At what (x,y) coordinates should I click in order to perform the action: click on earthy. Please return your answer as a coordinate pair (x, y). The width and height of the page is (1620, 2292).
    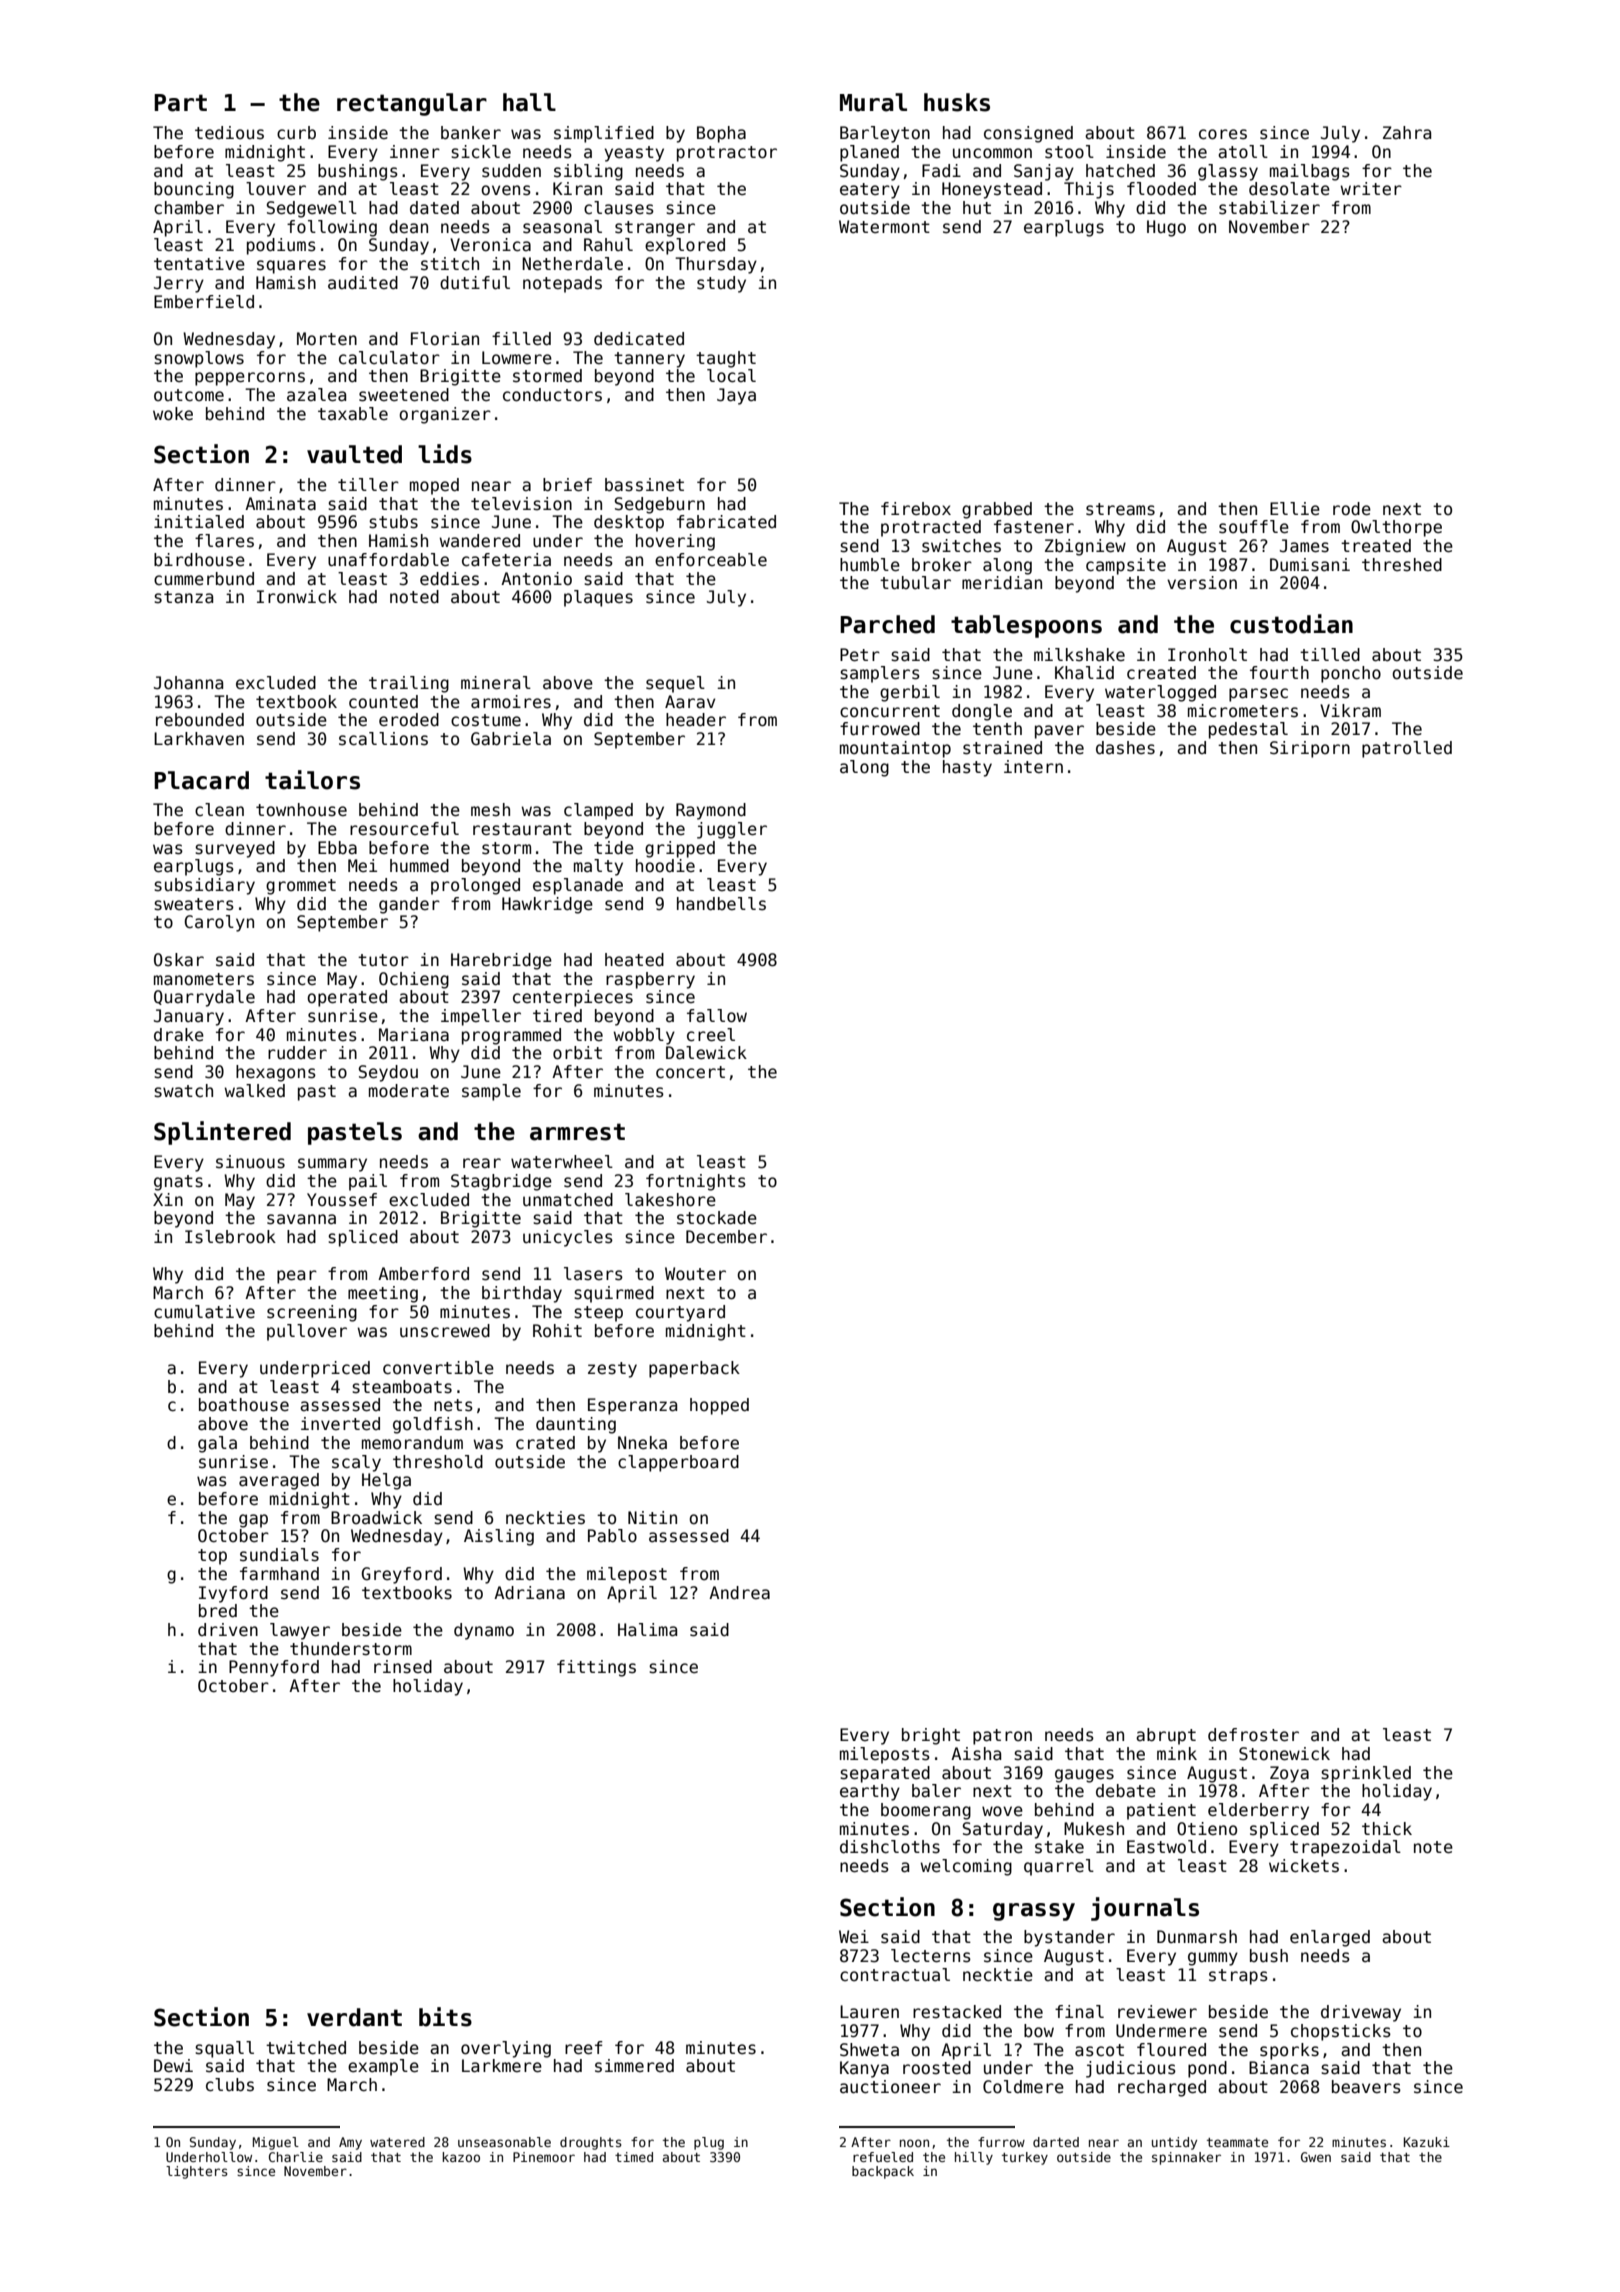
    Looking at the image, I should click on (870, 1792).
